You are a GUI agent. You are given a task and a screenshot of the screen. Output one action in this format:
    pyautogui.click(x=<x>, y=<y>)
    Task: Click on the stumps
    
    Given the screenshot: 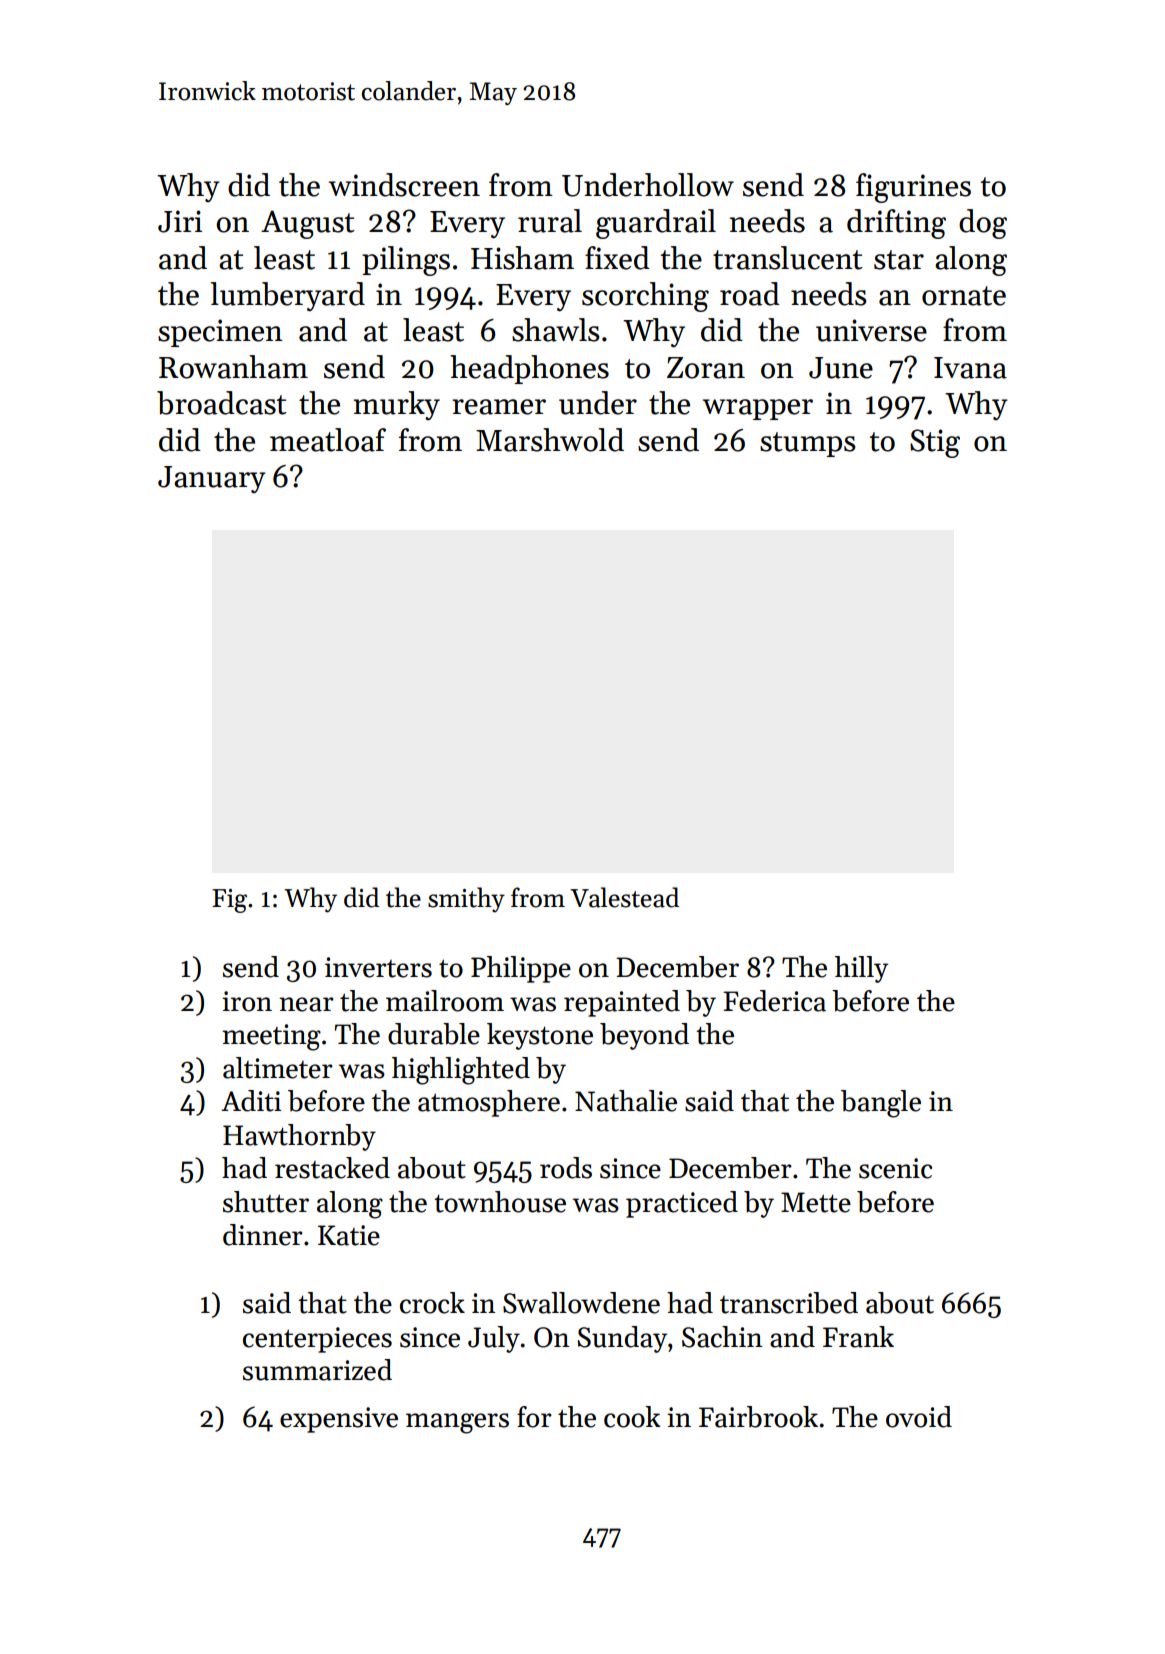 What is the action you would take?
    pyautogui.click(x=807, y=444)
